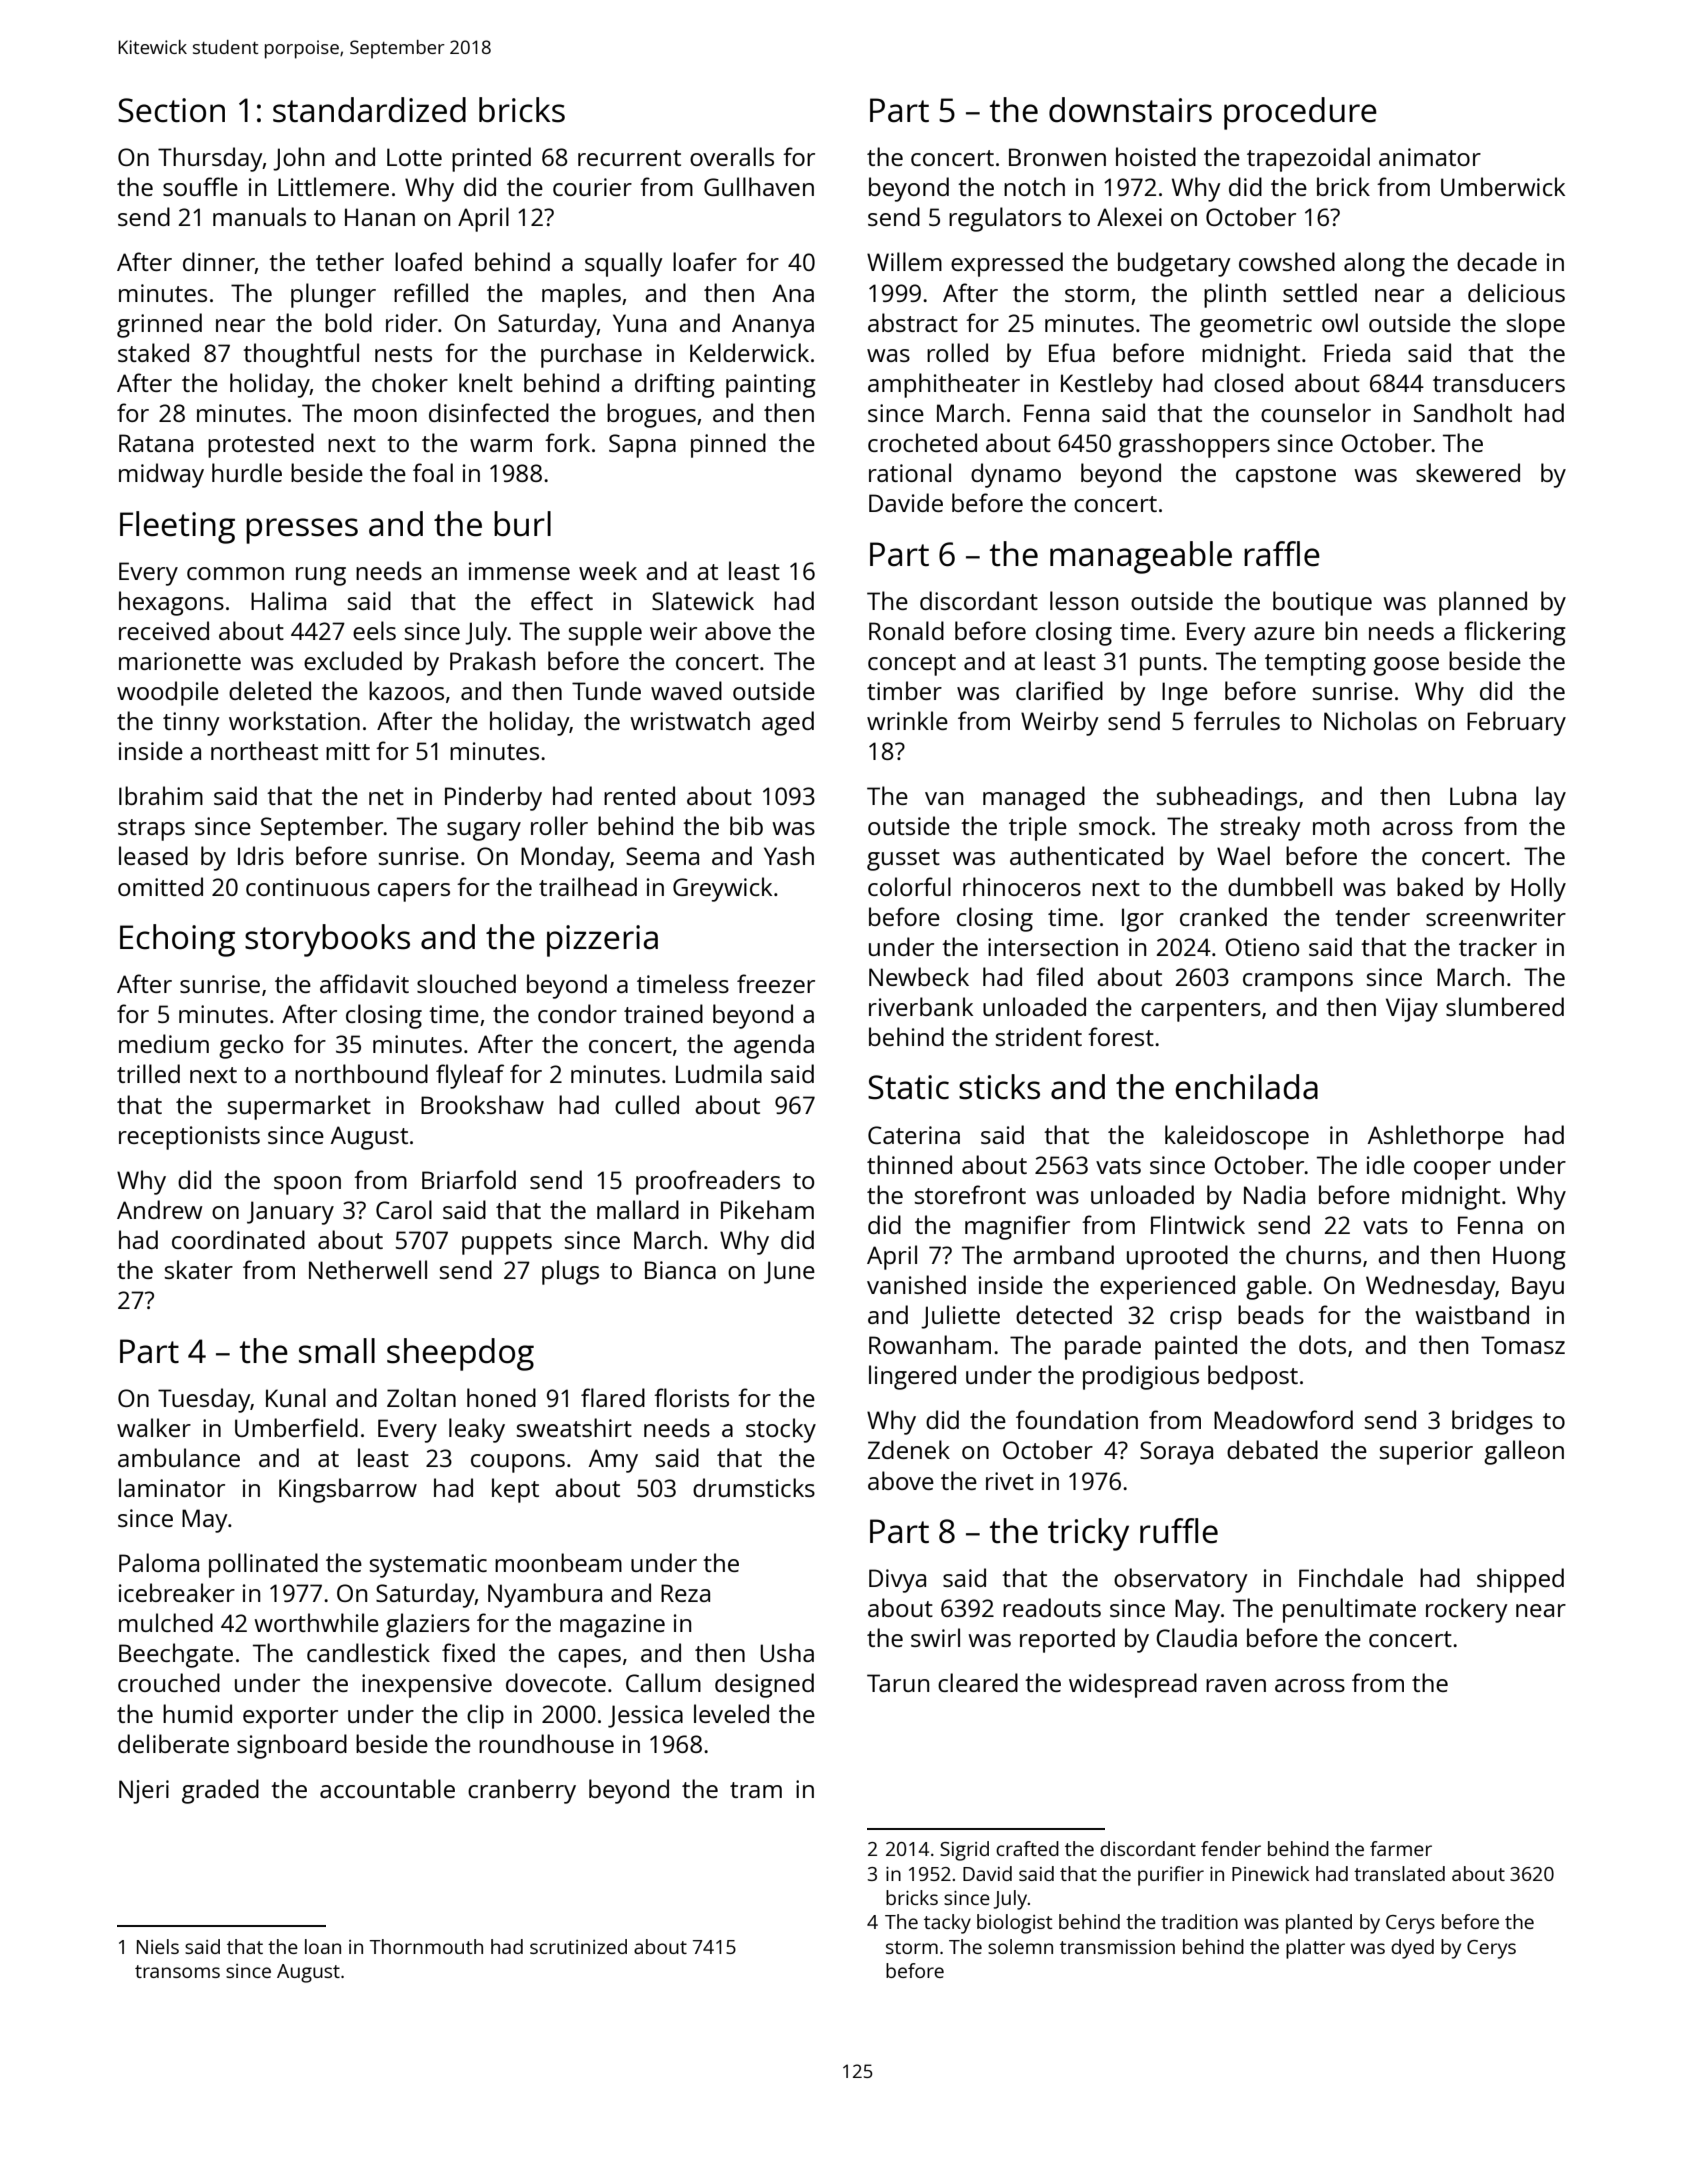 Image resolution: width=1683 pixels, height=2178 pixels. I want to click on subheadings, so click(1227, 798).
